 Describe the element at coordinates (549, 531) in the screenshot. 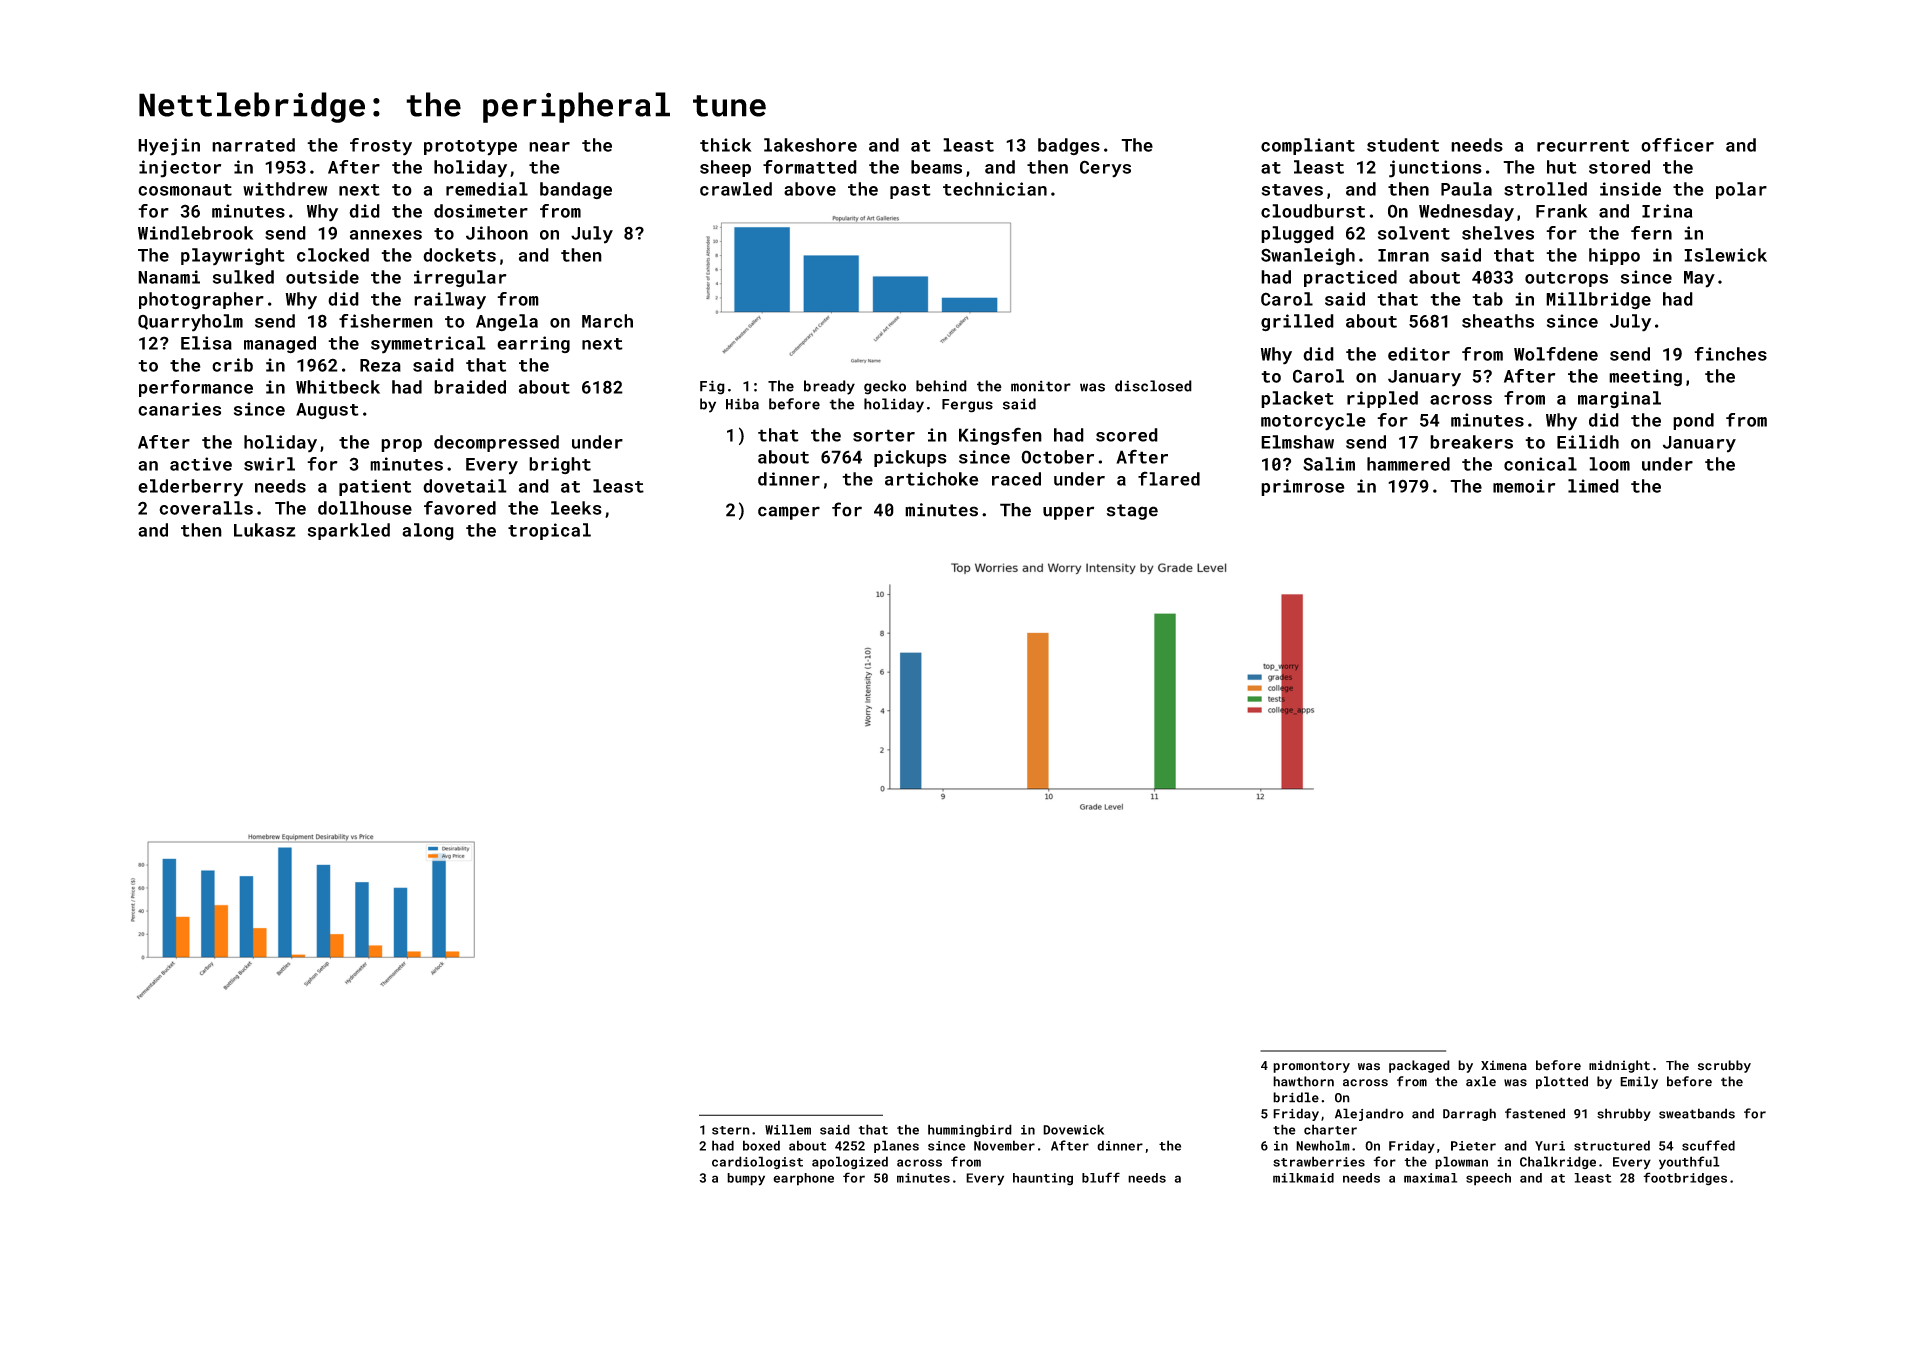

I see `tropical` at that location.
